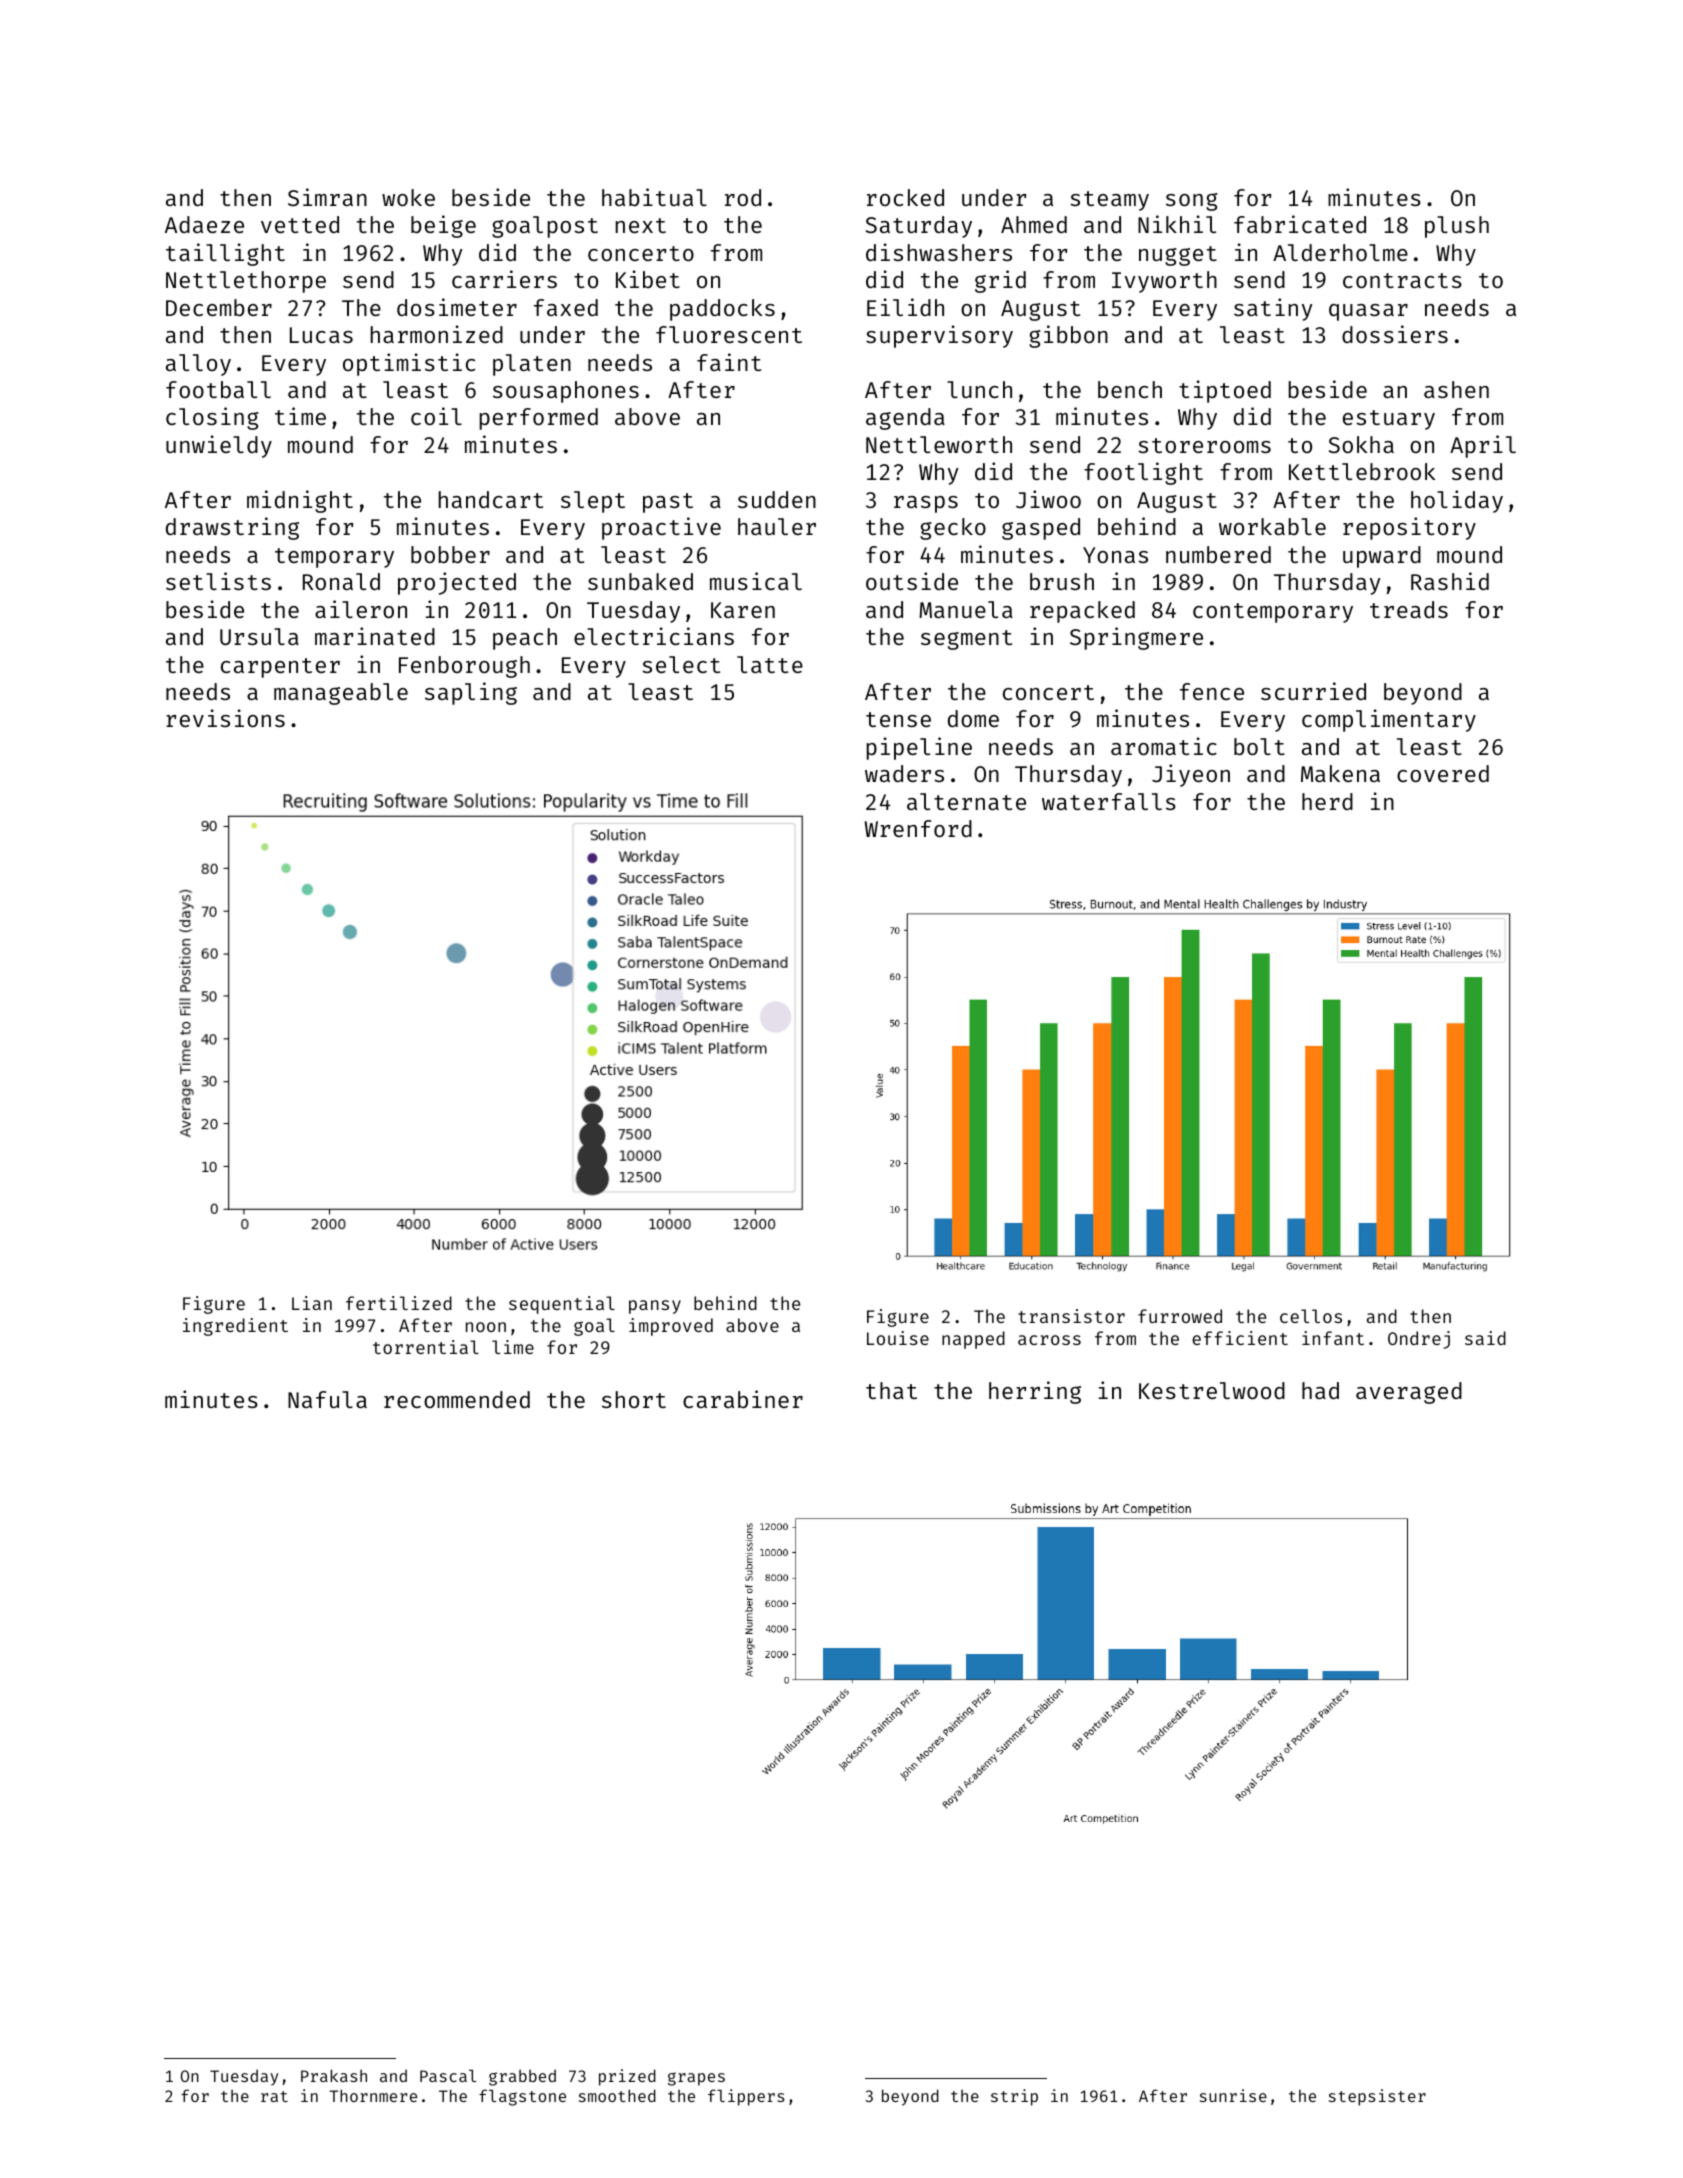 The height and width of the image is (2178, 1683). What do you see at coordinates (399, 1303) in the image?
I see `fertilized` at bounding box center [399, 1303].
